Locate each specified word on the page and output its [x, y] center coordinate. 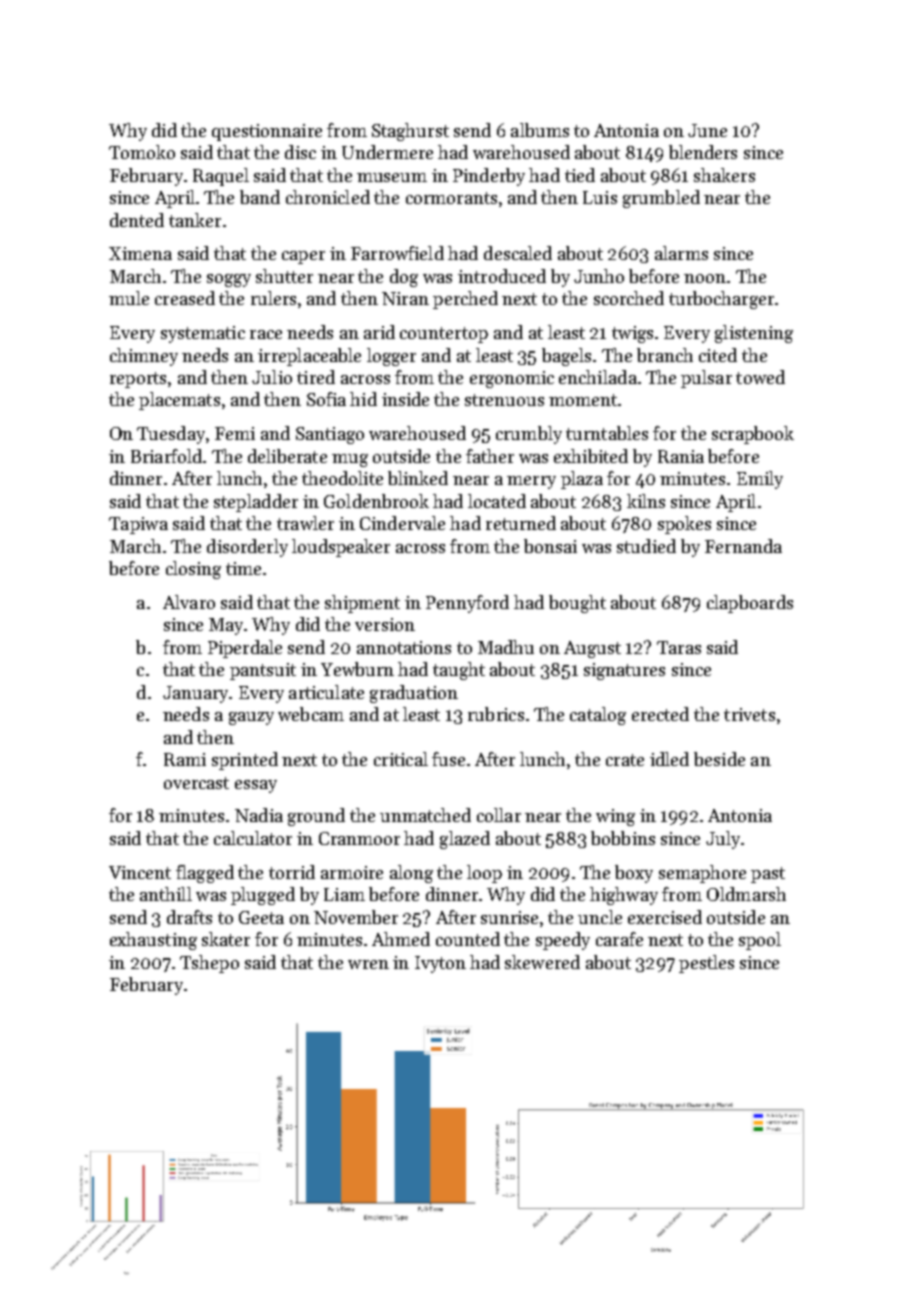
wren [368, 964]
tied [580, 175]
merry [531, 482]
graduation [414, 694]
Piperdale [245, 649]
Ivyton [440, 964]
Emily [760, 480]
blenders [703, 152]
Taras [679, 647]
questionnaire [267, 132]
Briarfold [166, 456]
